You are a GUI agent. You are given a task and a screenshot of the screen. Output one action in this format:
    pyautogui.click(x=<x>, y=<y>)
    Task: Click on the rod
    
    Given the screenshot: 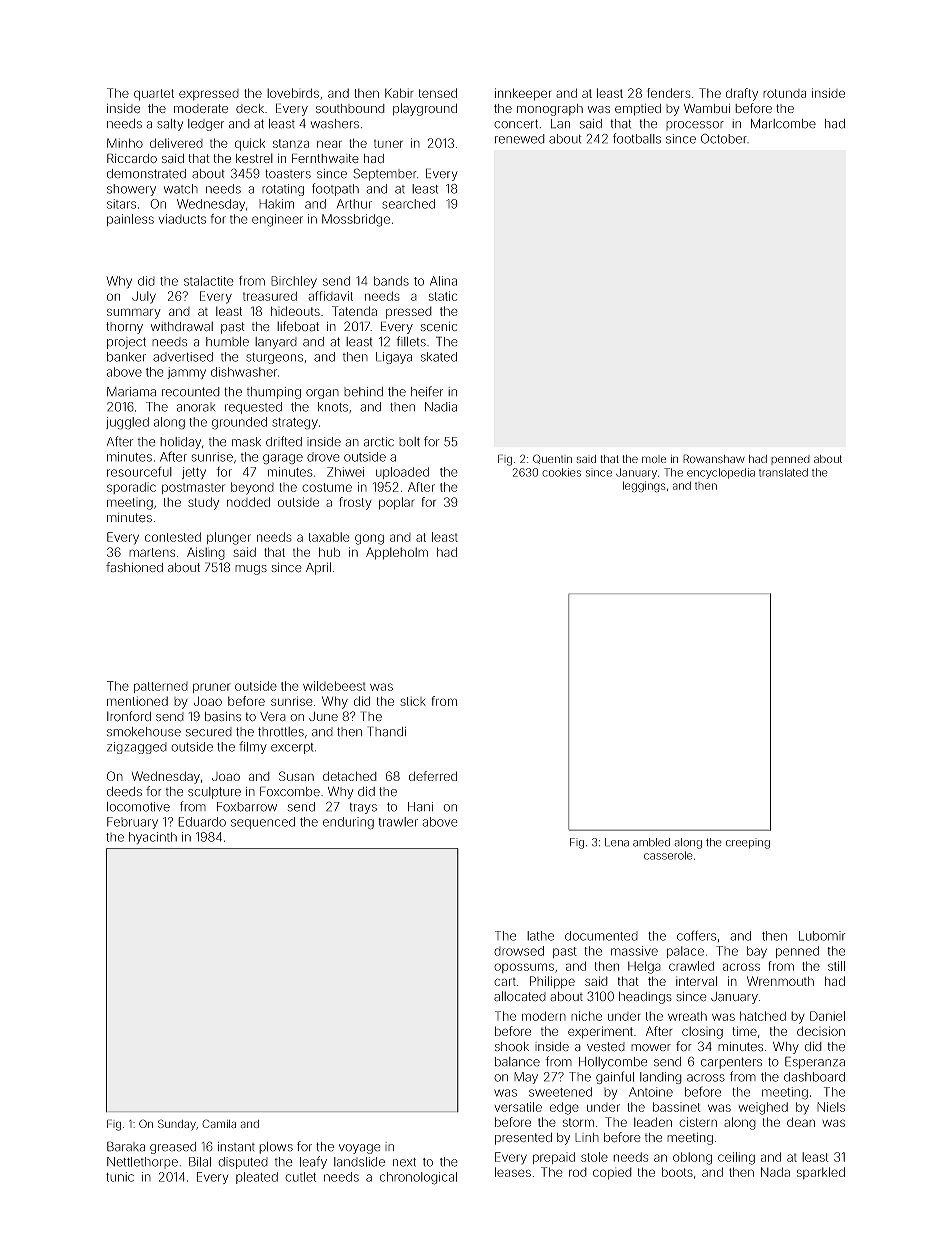 What is the action you would take?
    pyautogui.click(x=578, y=1172)
